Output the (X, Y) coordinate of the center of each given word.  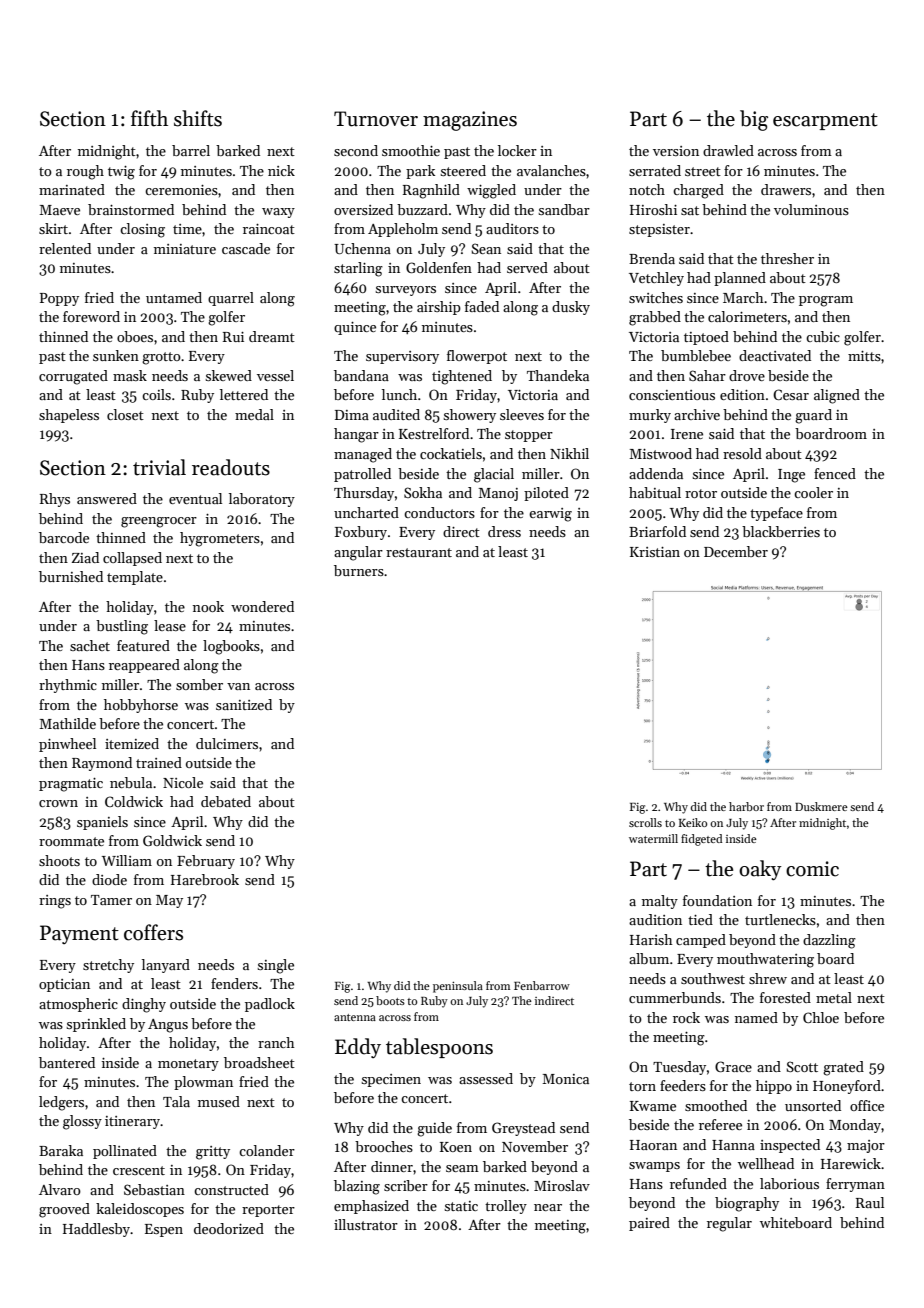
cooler (813, 492)
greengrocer (159, 522)
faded (482, 306)
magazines (470, 121)
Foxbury (361, 533)
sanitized (244, 704)
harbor (746, 806)
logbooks (231, 647)
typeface (776, 514)
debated (226, 801)
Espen (164, 1230)
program (826, 301)
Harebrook (205, 879)
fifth (149, 118)
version (676, 151)
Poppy (59, 299)
